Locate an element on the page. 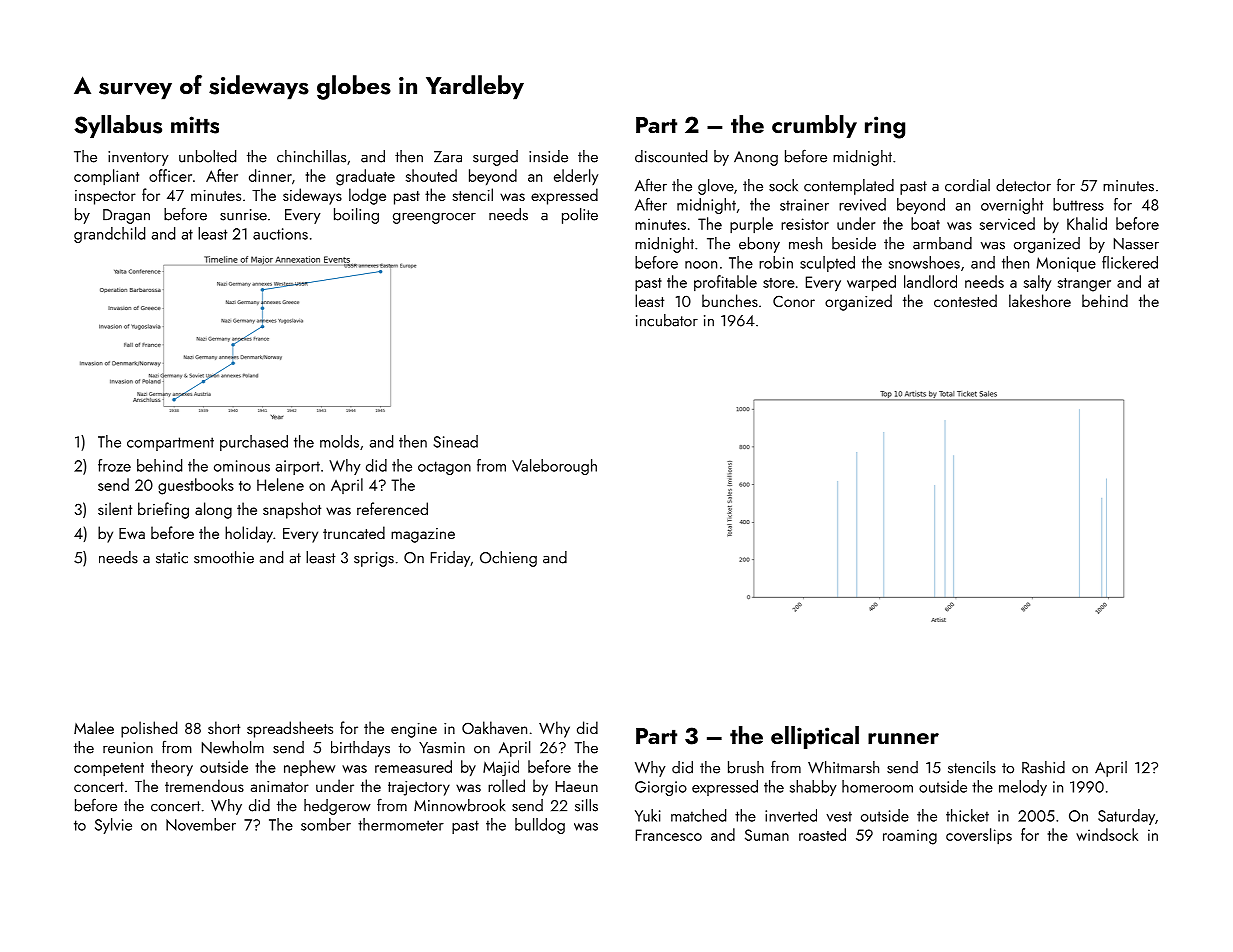 The height and width of the document is (952, 1233). brush is located at coordinates (746, 767).
